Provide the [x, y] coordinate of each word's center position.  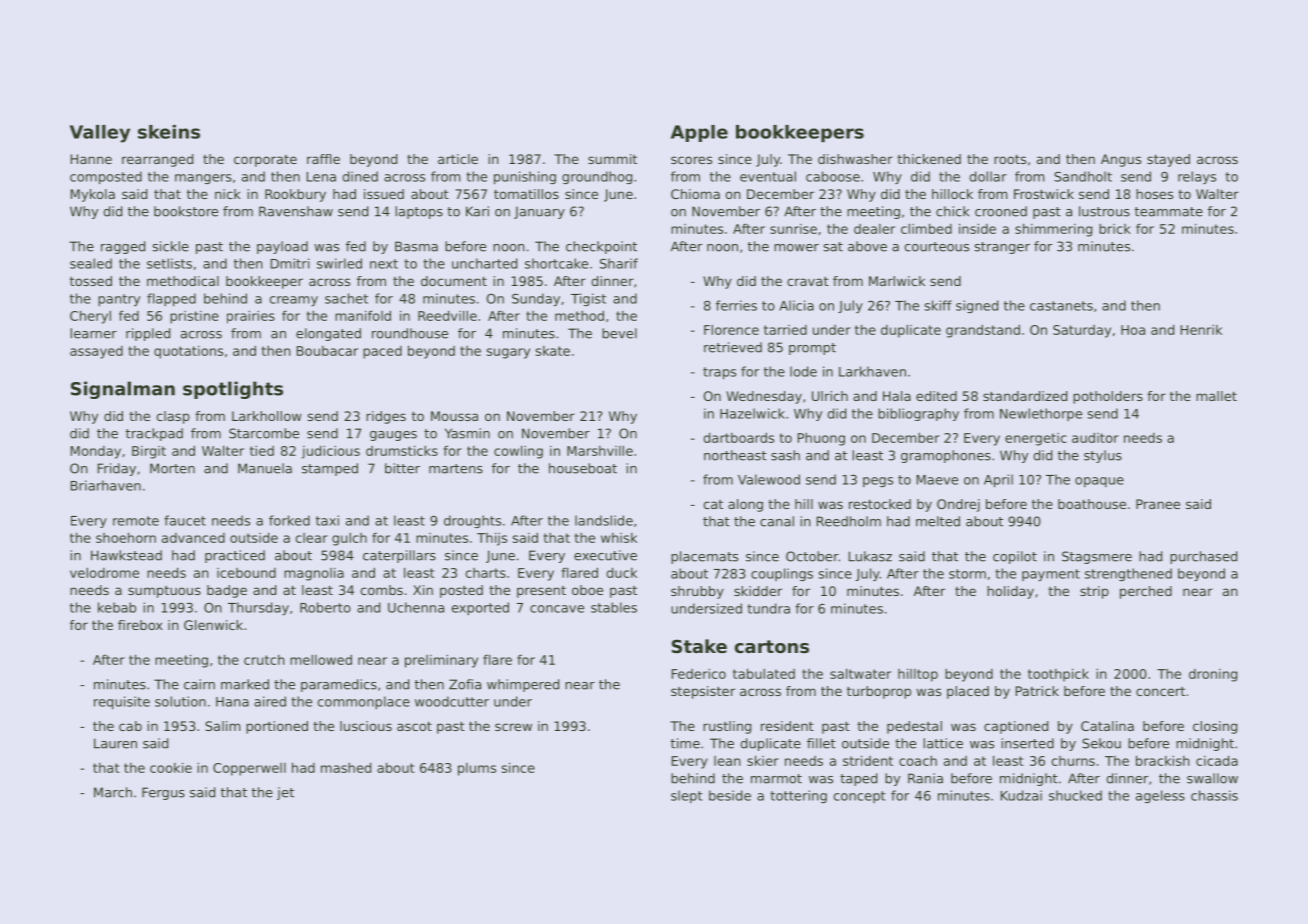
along [745, 505]
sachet [346, 298]
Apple [699, 133]
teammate [1169, 212]
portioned [277, 727]
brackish [1163, 760]
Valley [100, 134]
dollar [988, 176]
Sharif [619, 263]
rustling [727, 727]
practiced [235, 556]
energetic [1036, 439]
